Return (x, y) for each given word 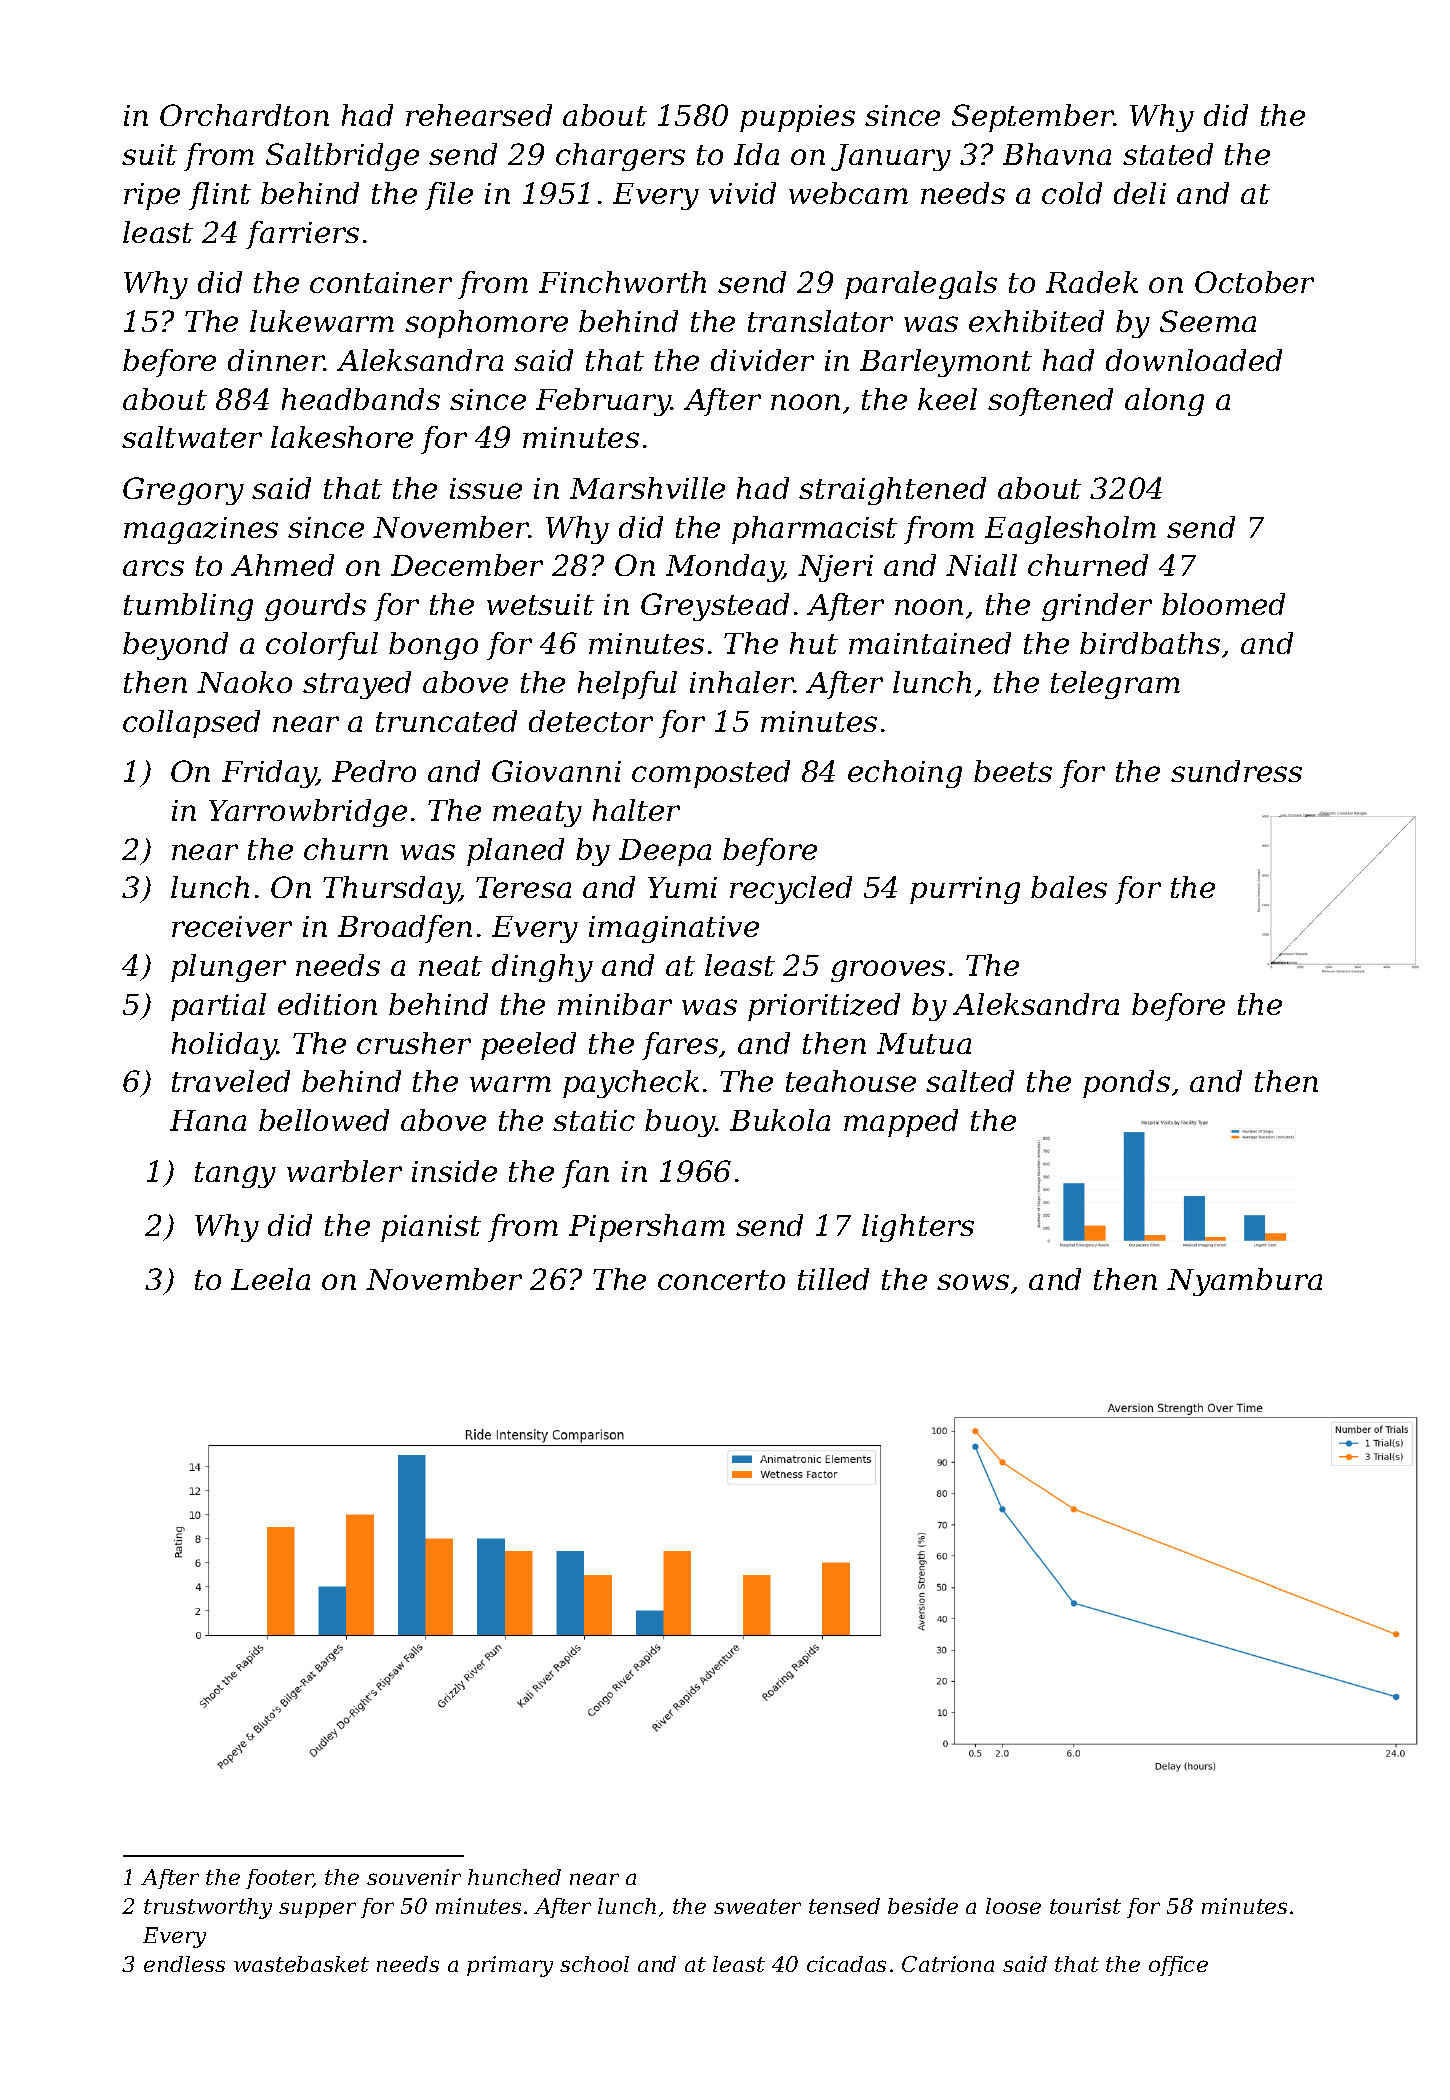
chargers (620, 157)
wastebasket (301, 1964)
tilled (833, 1279)
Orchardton (244, 115)
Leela (270, 1279)
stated (1168, 154)
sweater (757, 1906)
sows (973, 1282)
